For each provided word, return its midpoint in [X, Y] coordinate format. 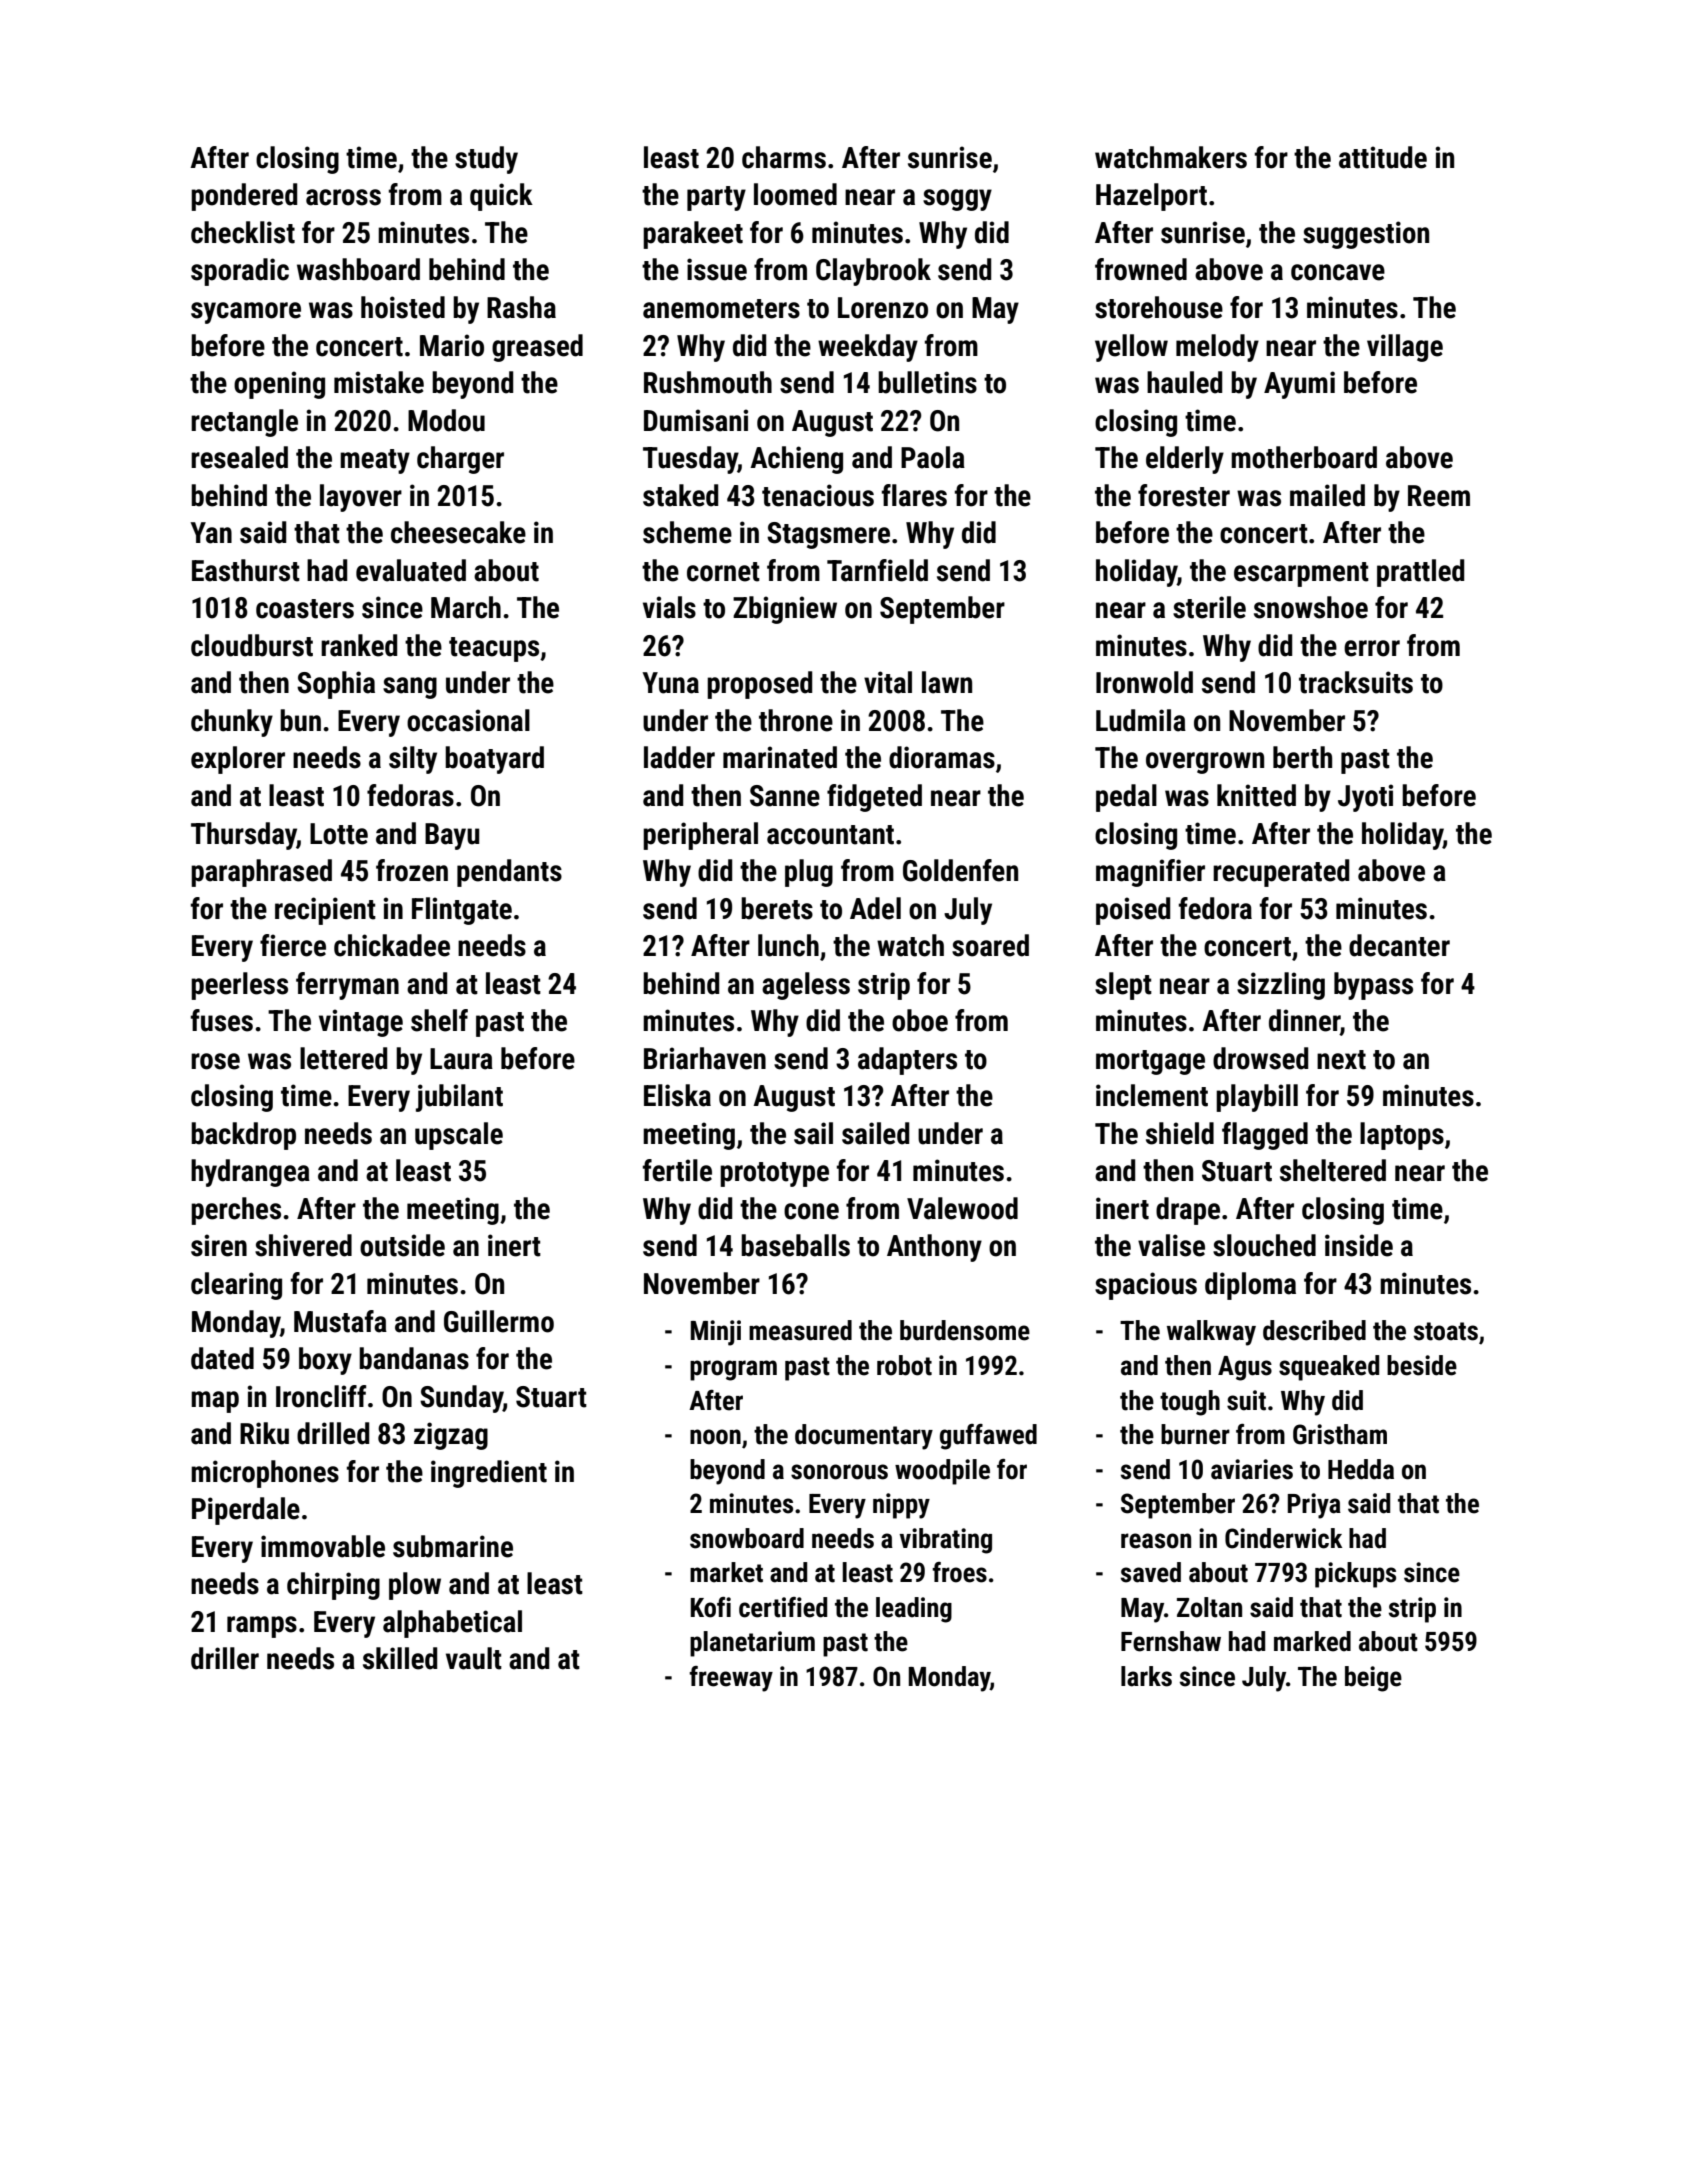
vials [669, 607]
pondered [244, 197]
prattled [1420, 573]
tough [1190, 1403]
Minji [716, 1333]
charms [784, 157]
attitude [1383, 157]
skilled [400, 1658]
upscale [459, 1136]
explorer [238, 760]
